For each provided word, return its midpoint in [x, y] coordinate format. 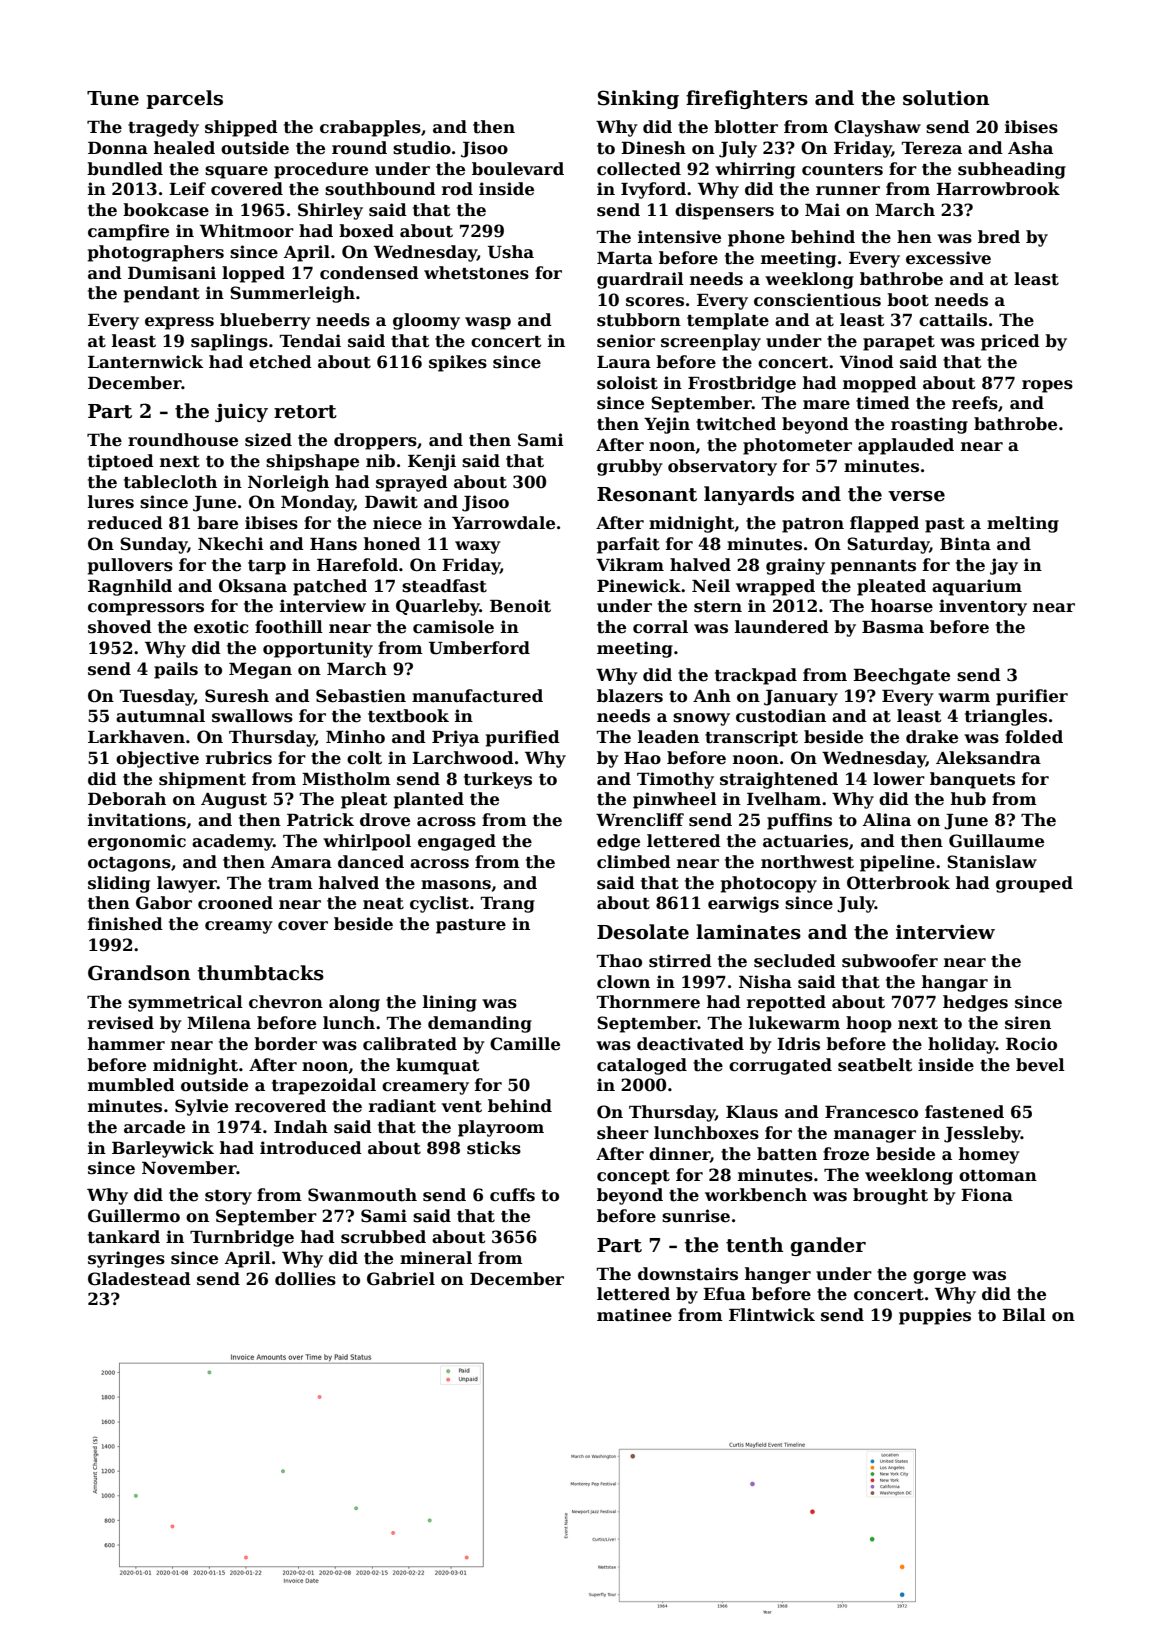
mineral [436, 1258]
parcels [184, 99]
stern [718, 607]
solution [946, 98]
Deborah [127, 799]
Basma [893, 627]
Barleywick [163, 1149]
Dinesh [653, 148]
